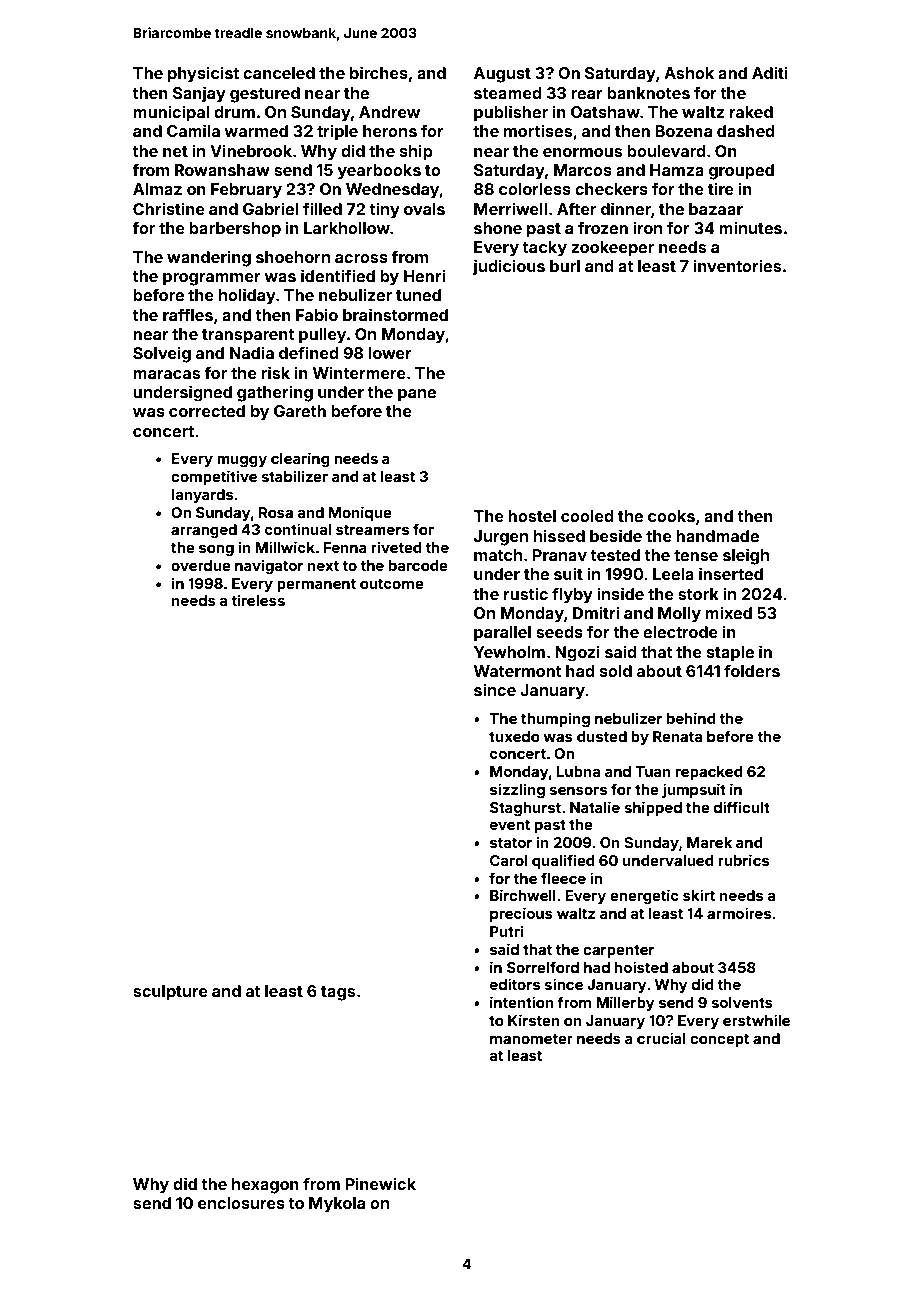 Image resolution: width=924 pixels, height=1314 pixels. Describe the element at coordinates (188, 314) in the screenshot. I see `raffles` at that location.
